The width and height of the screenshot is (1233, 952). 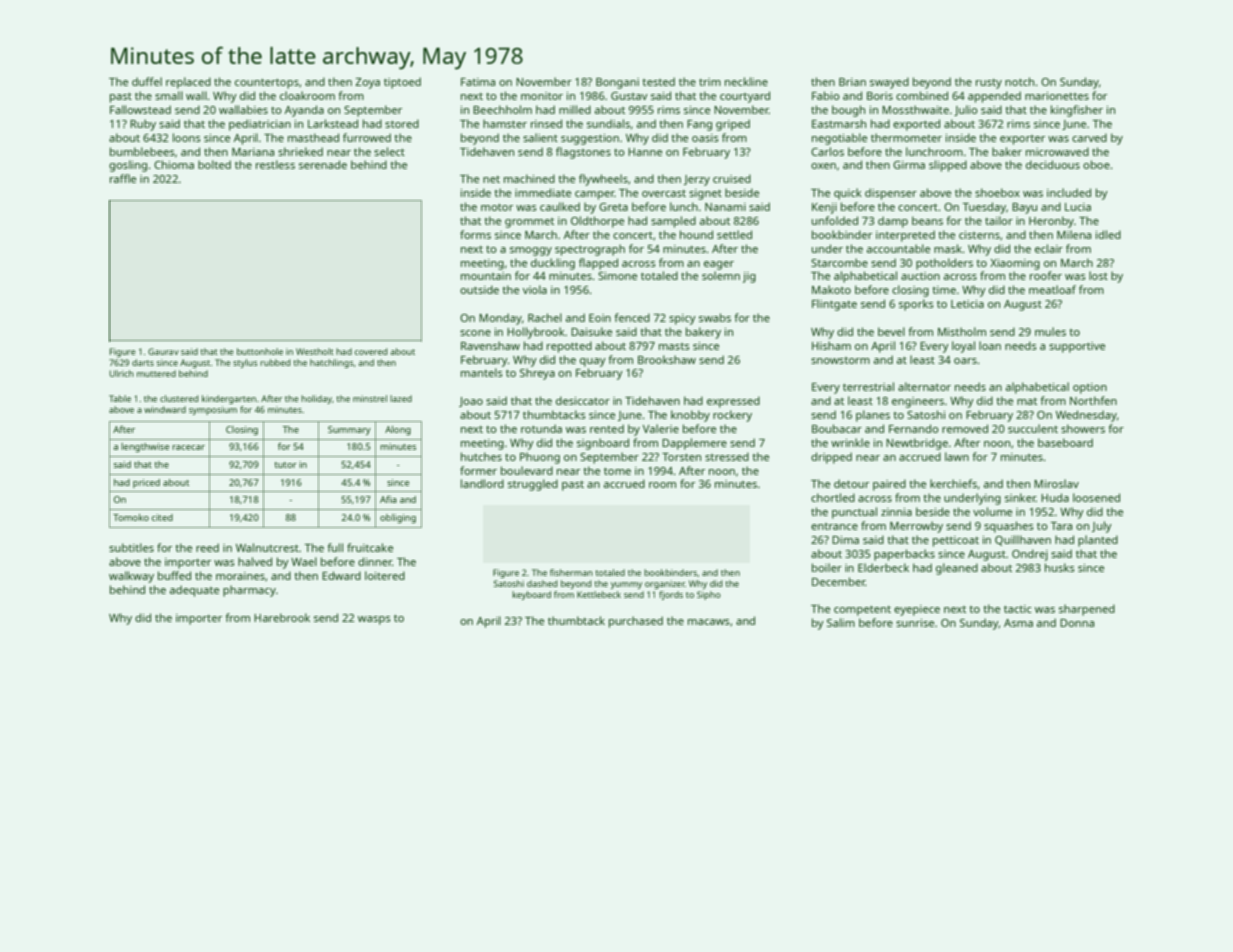 What do you see at coordinates (893, 222) in the screenshot?
I see `damp` at bounding box center [893, 222].
